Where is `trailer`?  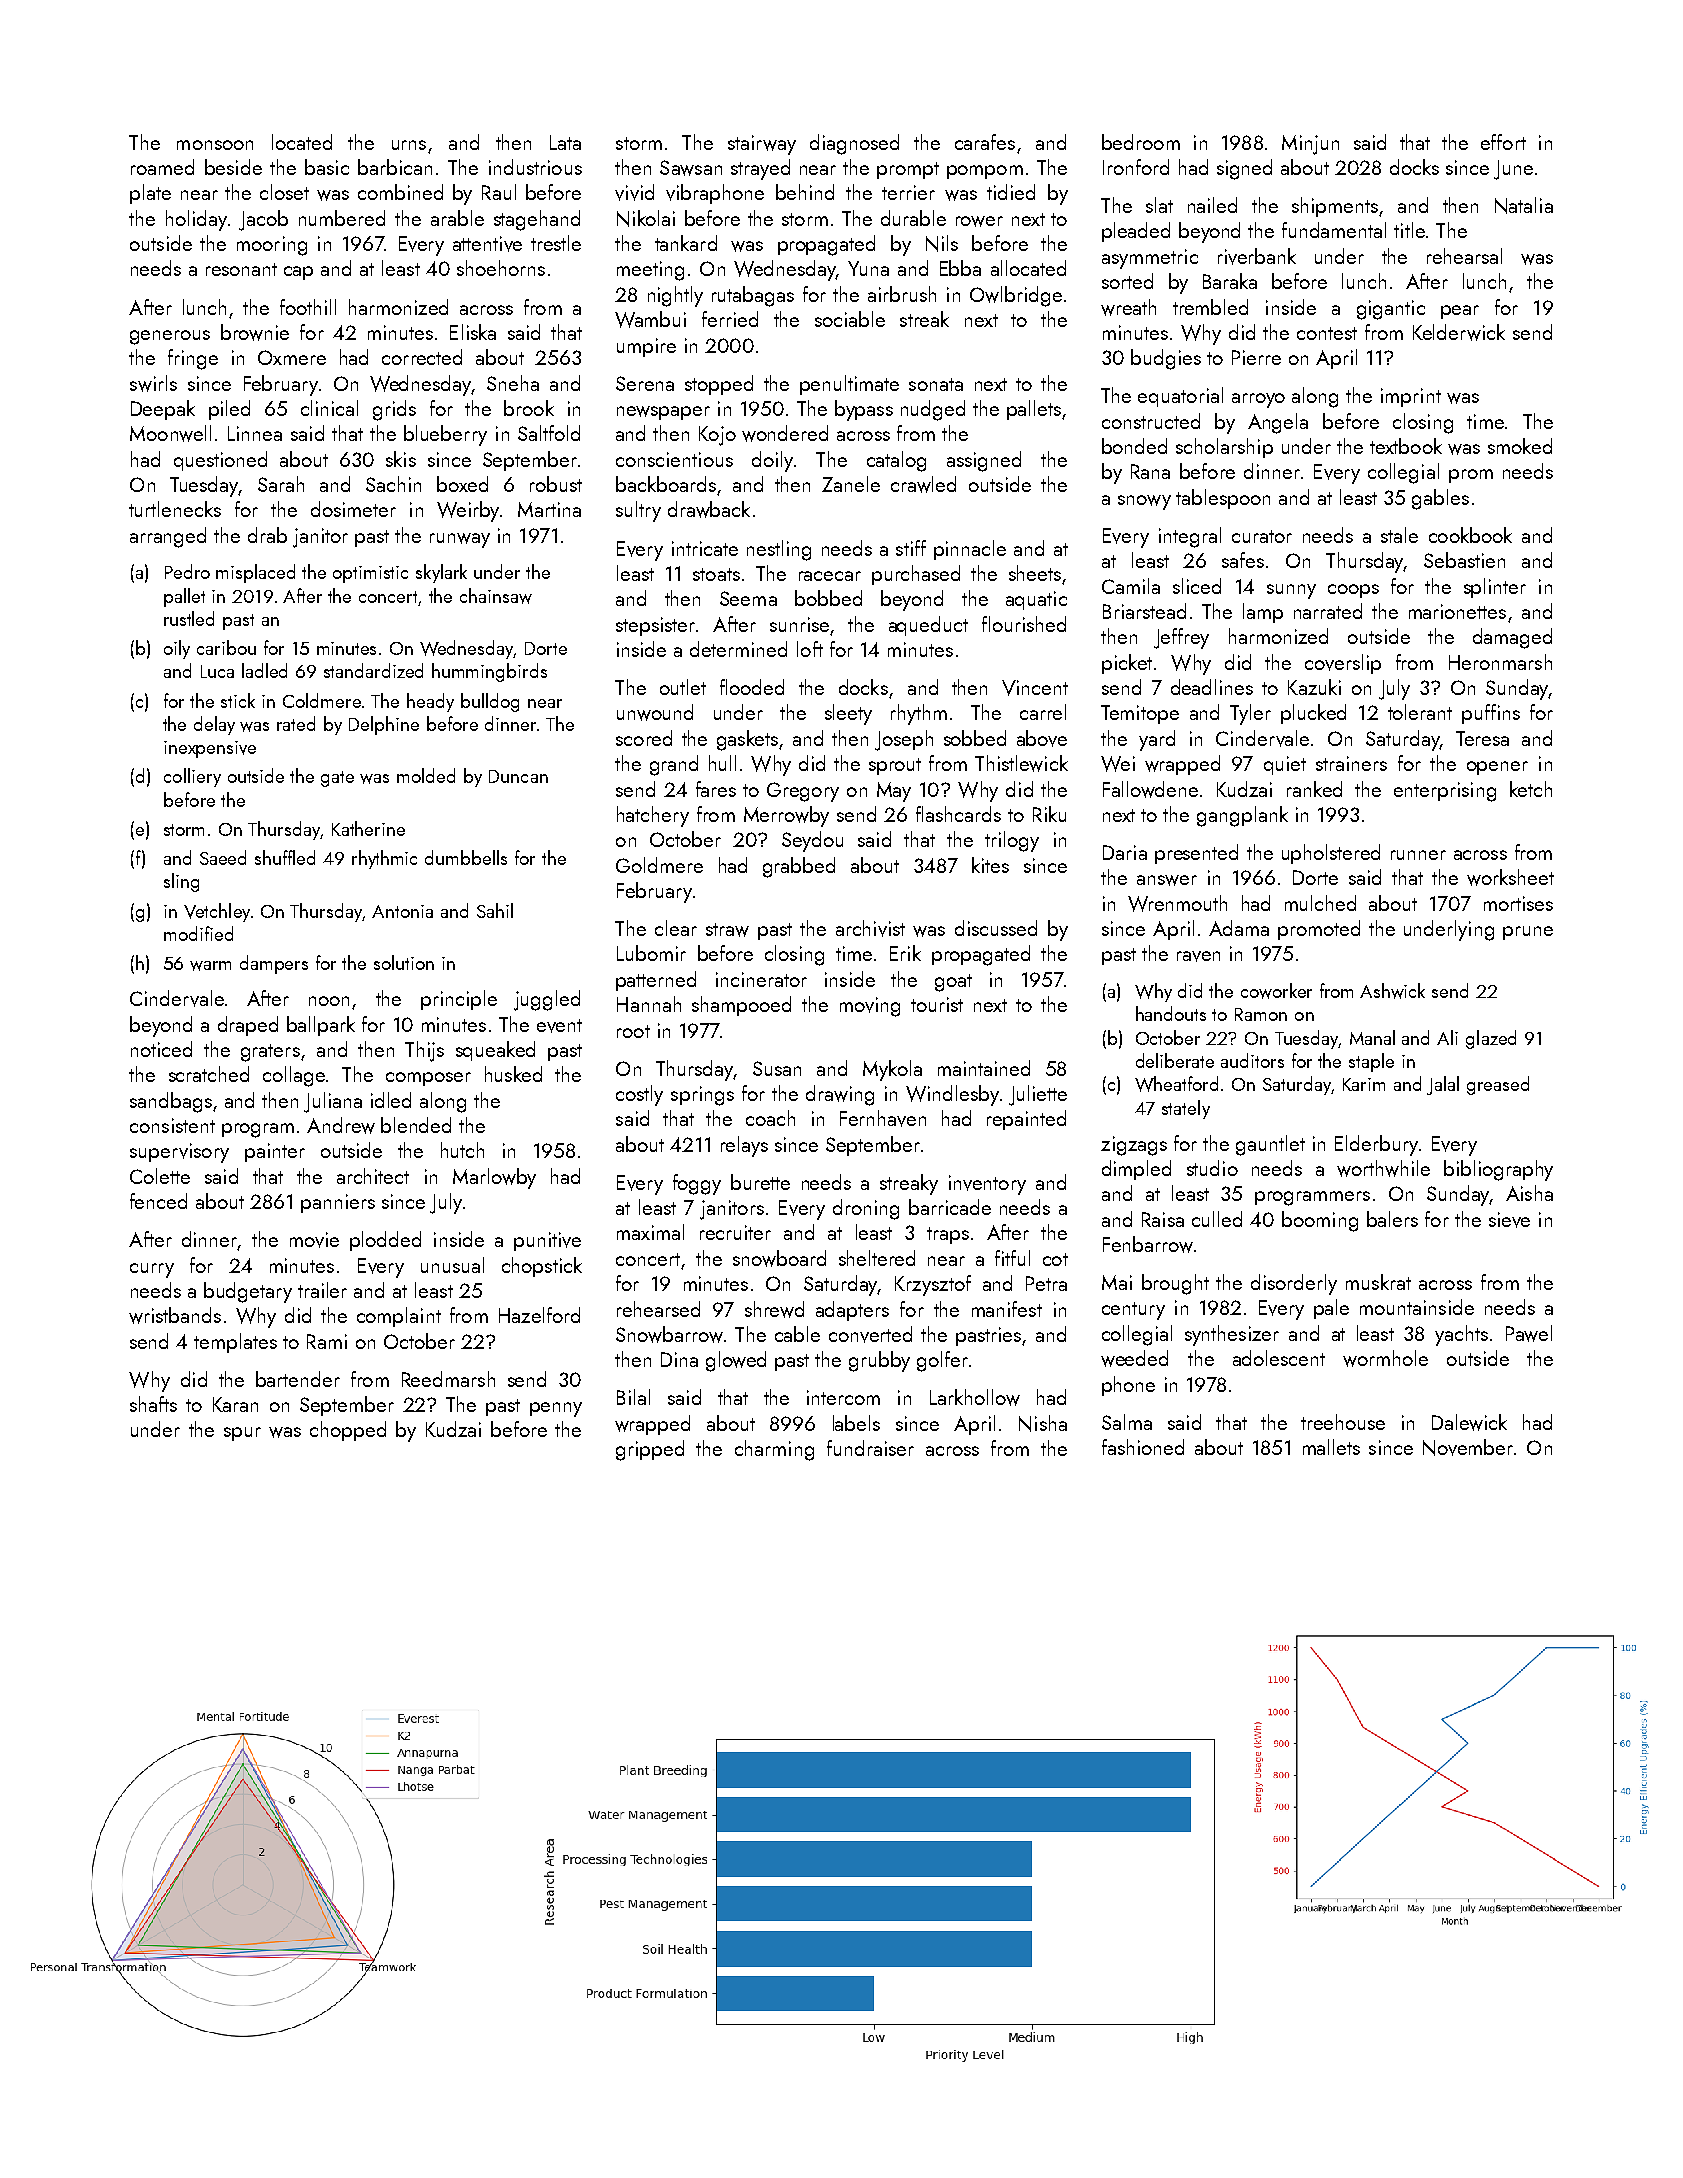
trailer is located at coordinates (322, 1290).
